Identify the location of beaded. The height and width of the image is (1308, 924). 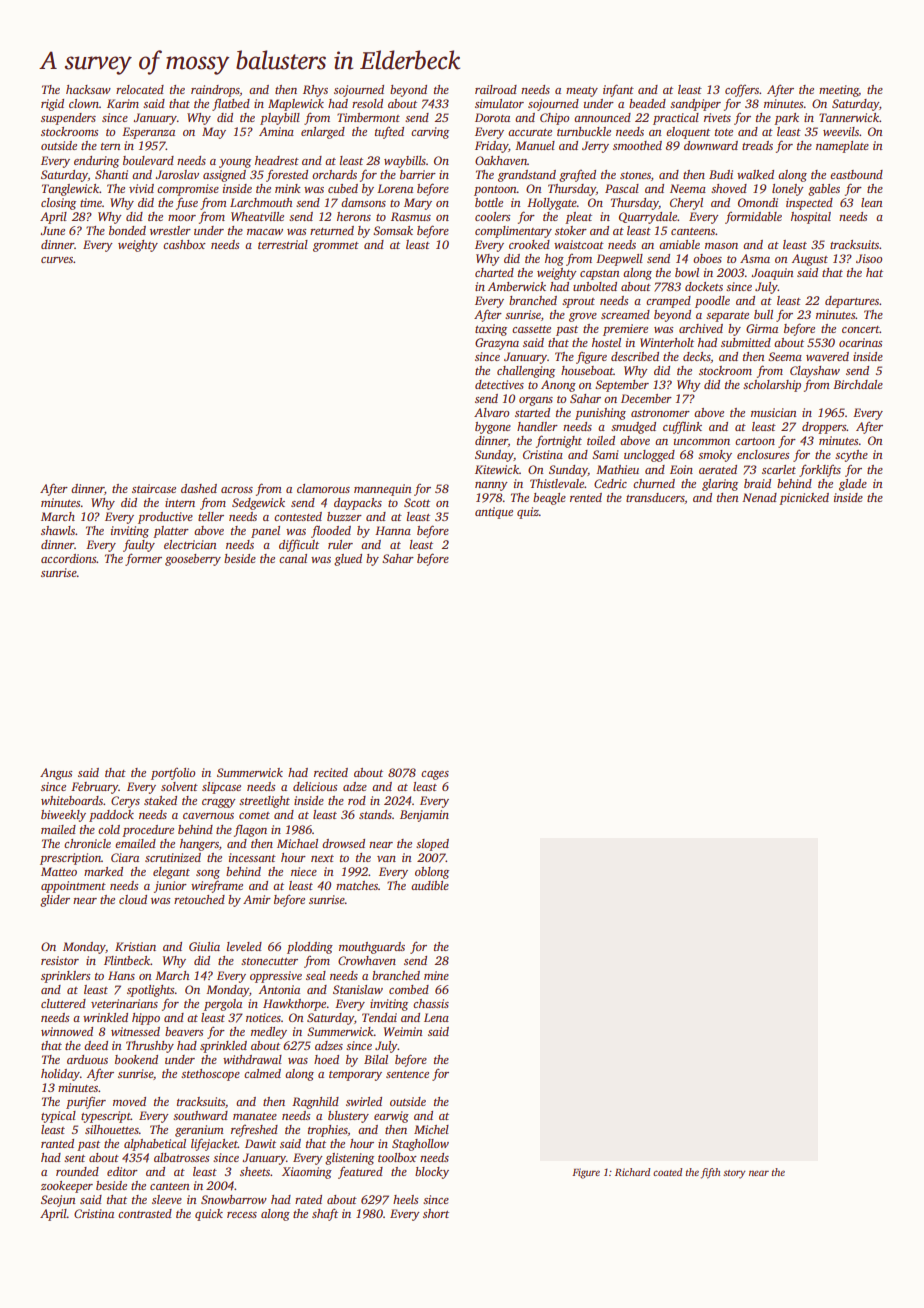
(647, 103).
